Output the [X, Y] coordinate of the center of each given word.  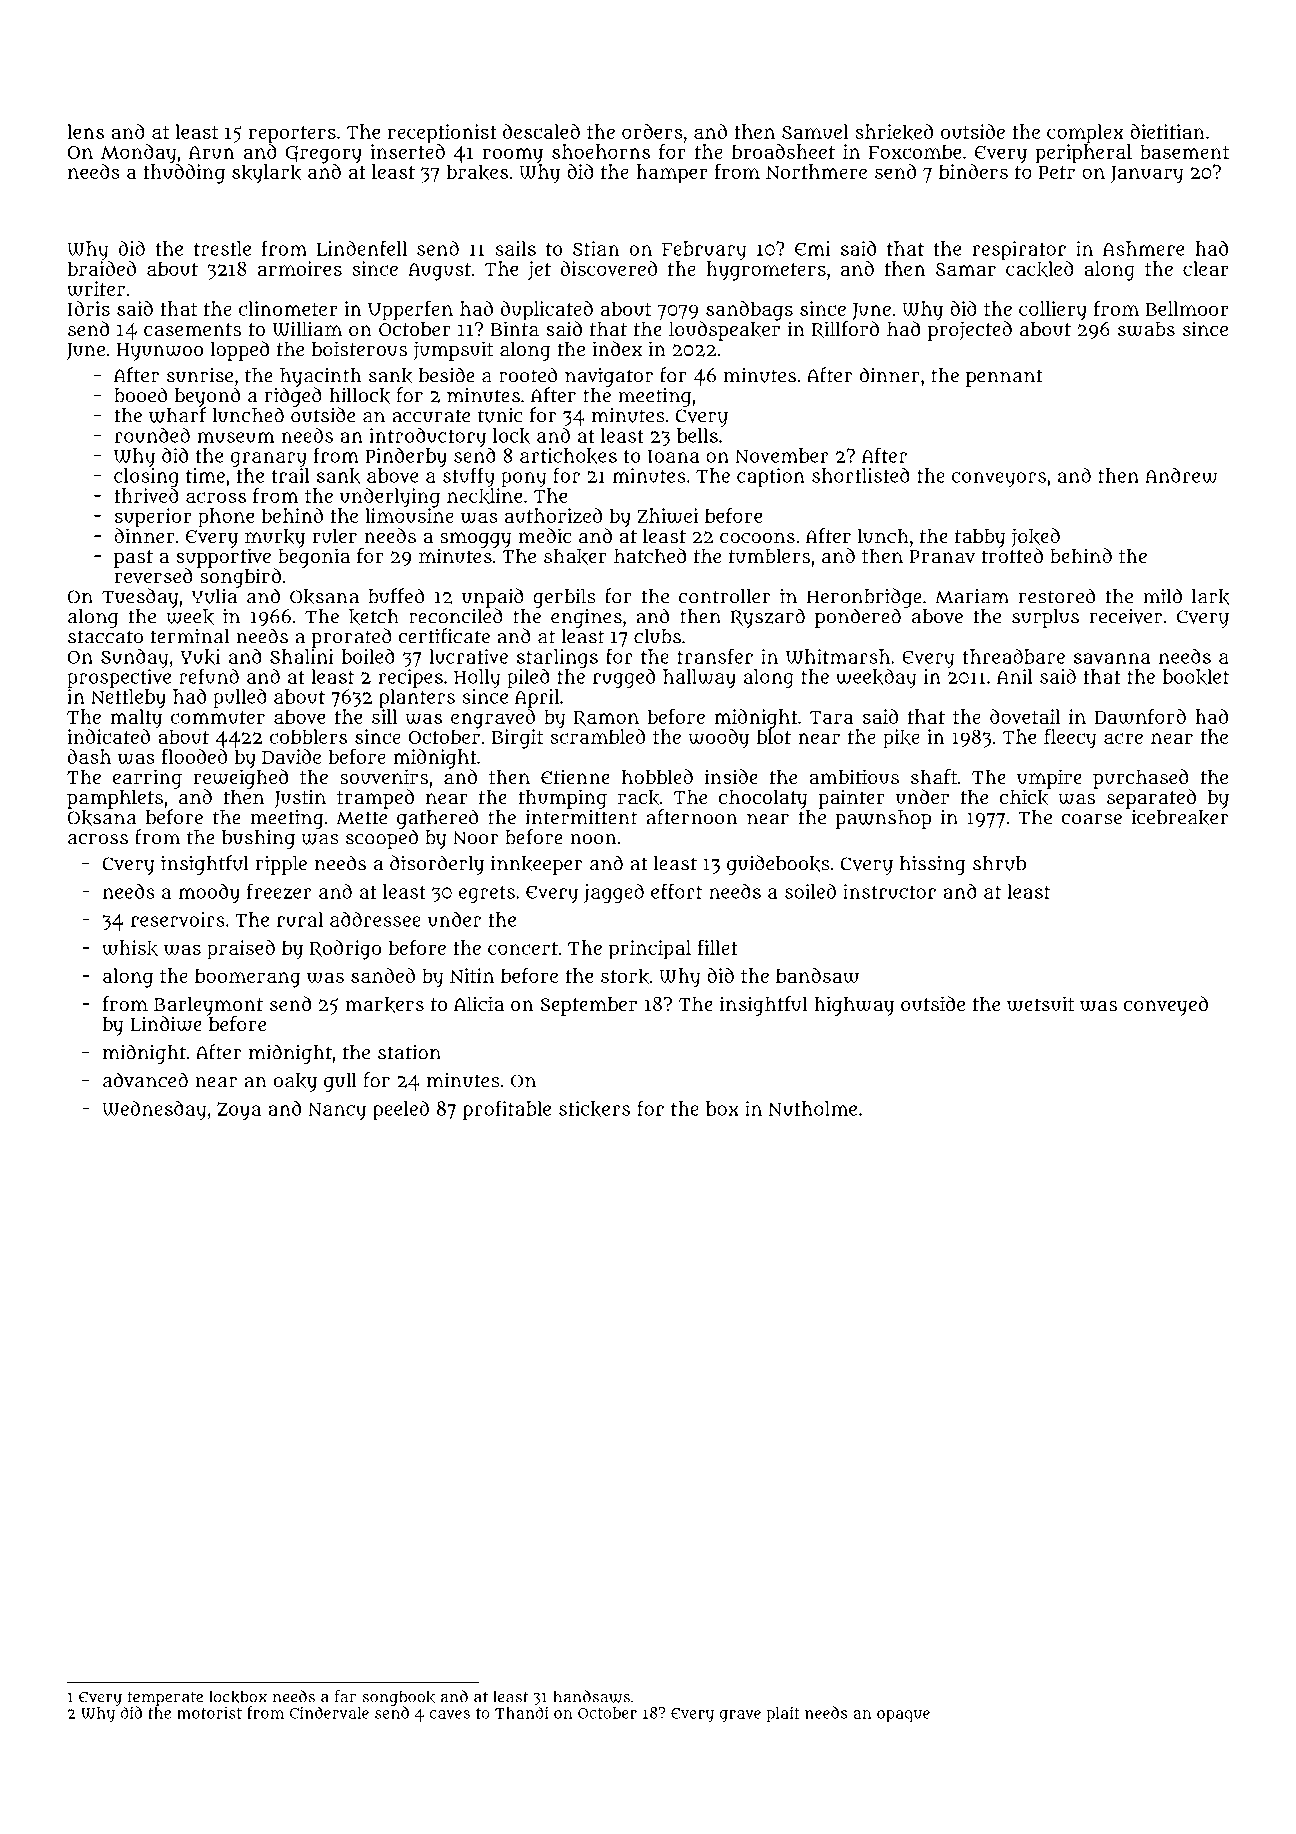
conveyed [1166, 1006]
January [1147, 175]
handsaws [591, 1696]
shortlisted [861, 475]
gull [340, 1082]
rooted [528, 375]
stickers [594, 1109]
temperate [165, 1699]
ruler [334, 536]
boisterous [359, 348]
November [781, 455]
